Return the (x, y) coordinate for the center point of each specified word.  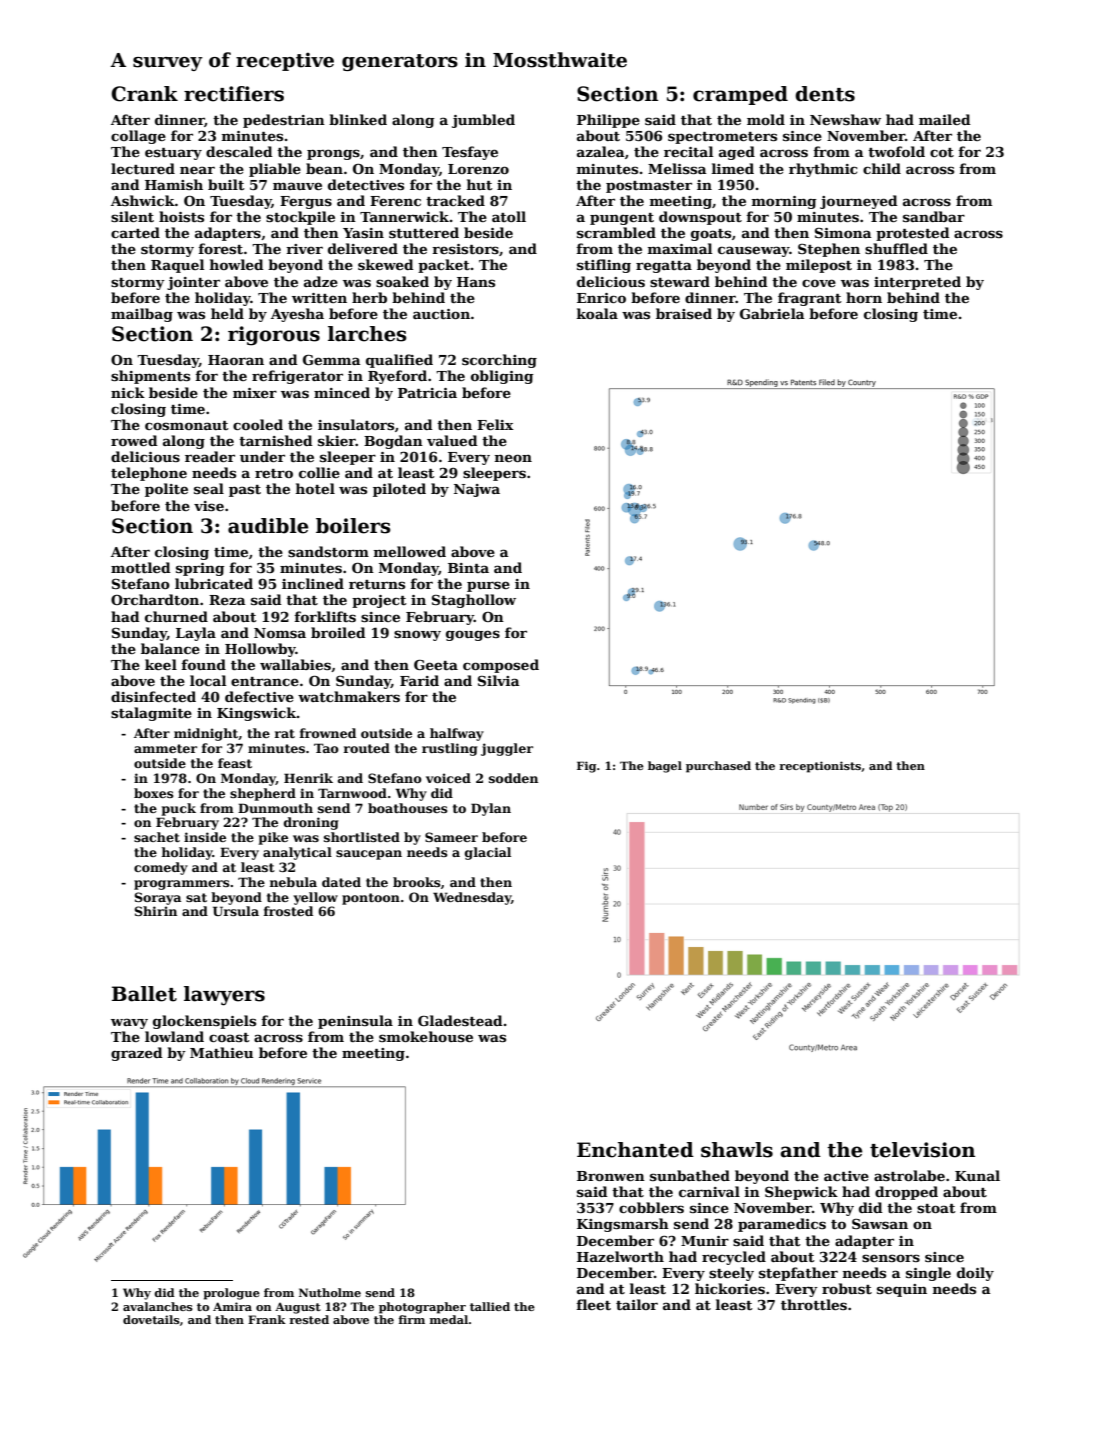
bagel (665, 767)
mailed (945, 119)
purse (488, 586)
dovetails (151, 1319)
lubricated (214, 583)
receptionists (820, 767)
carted (135, 232)
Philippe (608, 121)
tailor (637, 1304)
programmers (182, 885)
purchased (718, 767)
